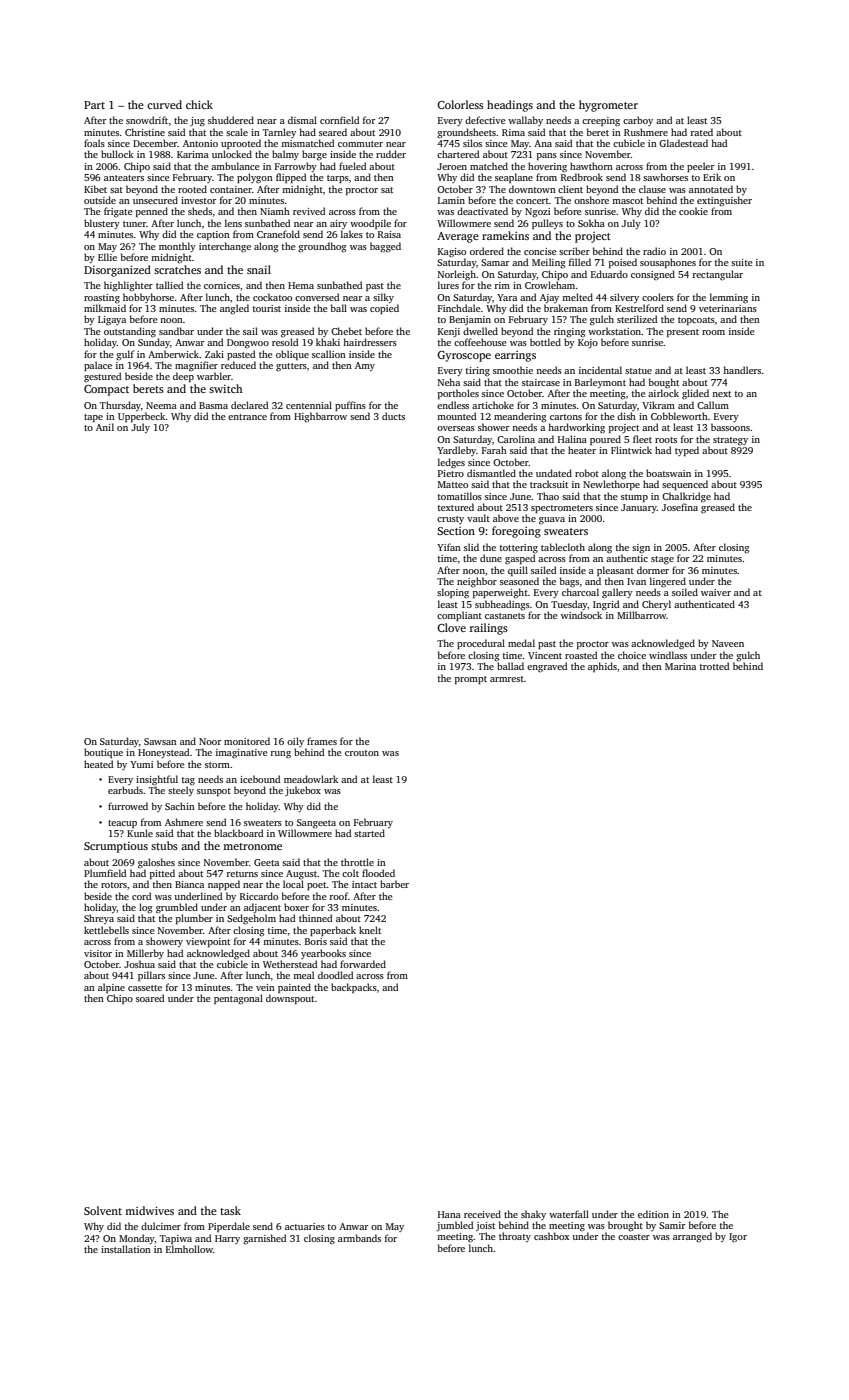  What do you see at coordinates (738, 1238) in the screenshot?
I see `Igor` at bounding box center [738, 1238].
